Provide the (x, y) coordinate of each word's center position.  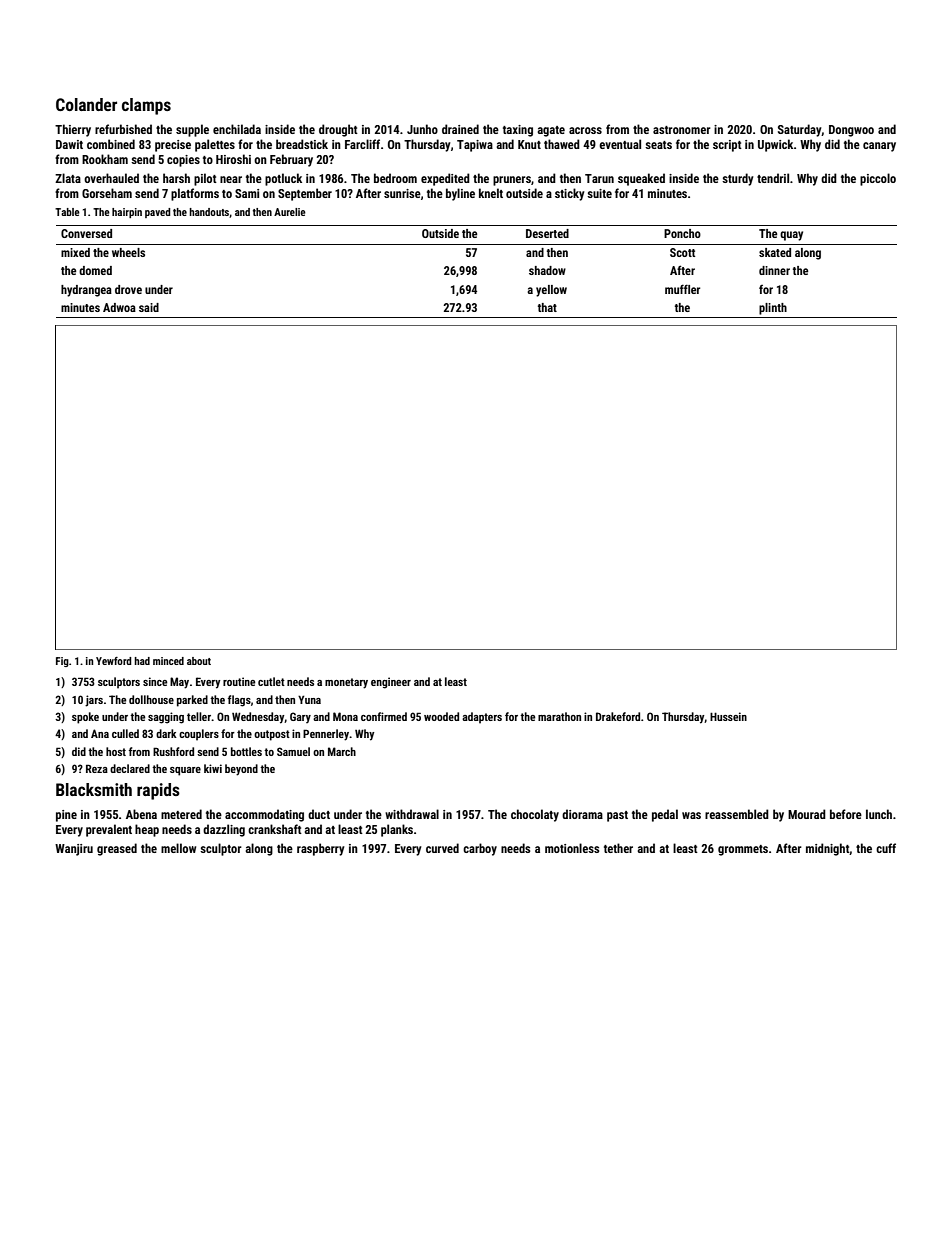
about (199, 661)
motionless (572, 848)
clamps (146, 106)
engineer (391, 683)
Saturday (800, 130)
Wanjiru (74, 850)
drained (460, 129)
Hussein (728, 716)
